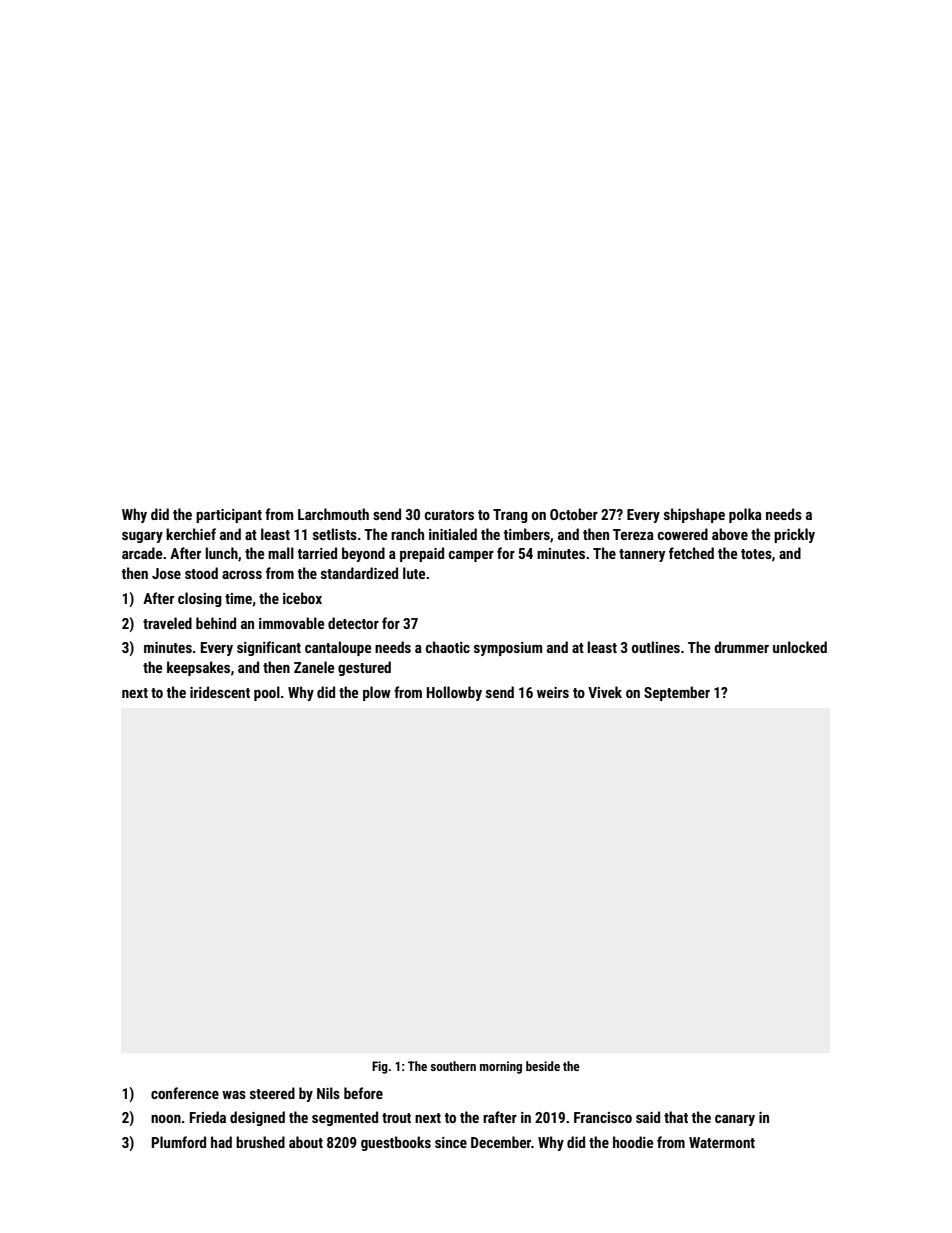 The image size is (952, 1233). Describe the element at coordinates (220, 692) in the screenshot. I see `iridescent` at that location.
